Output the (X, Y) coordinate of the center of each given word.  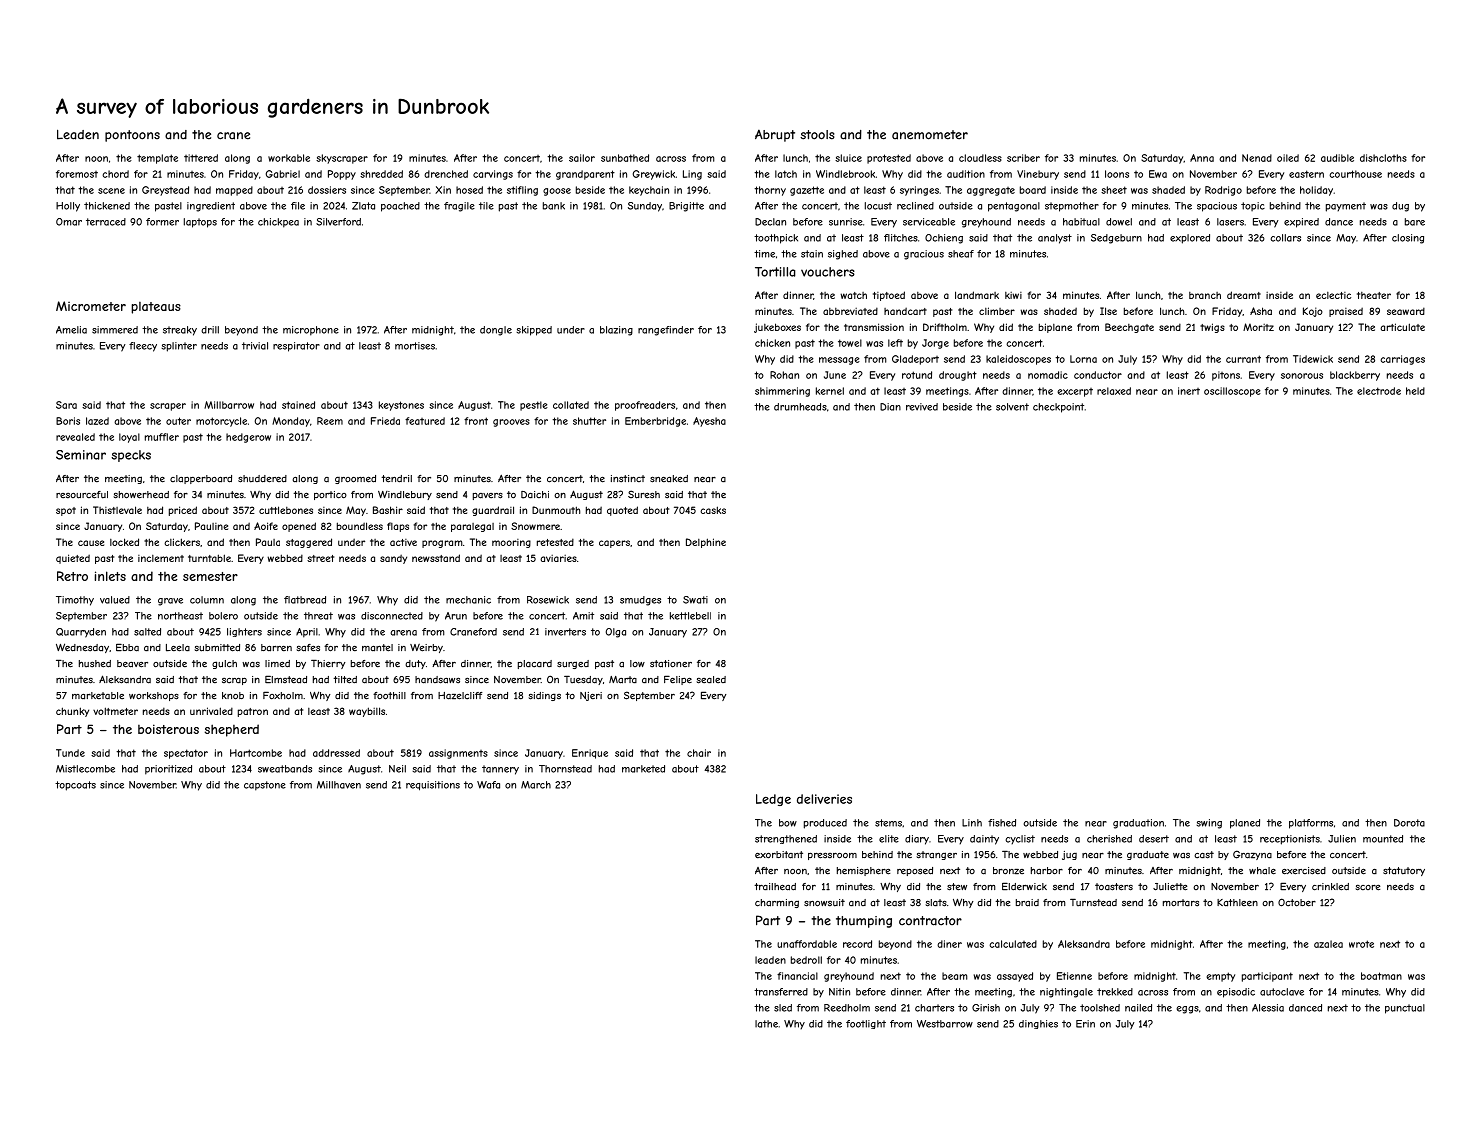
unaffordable (807, 944)
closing (1408, 239)
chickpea (278, 223)
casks (713, 510)
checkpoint (1058, 408)
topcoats (75, 786)
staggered (309, 543)
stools (817, 135)
